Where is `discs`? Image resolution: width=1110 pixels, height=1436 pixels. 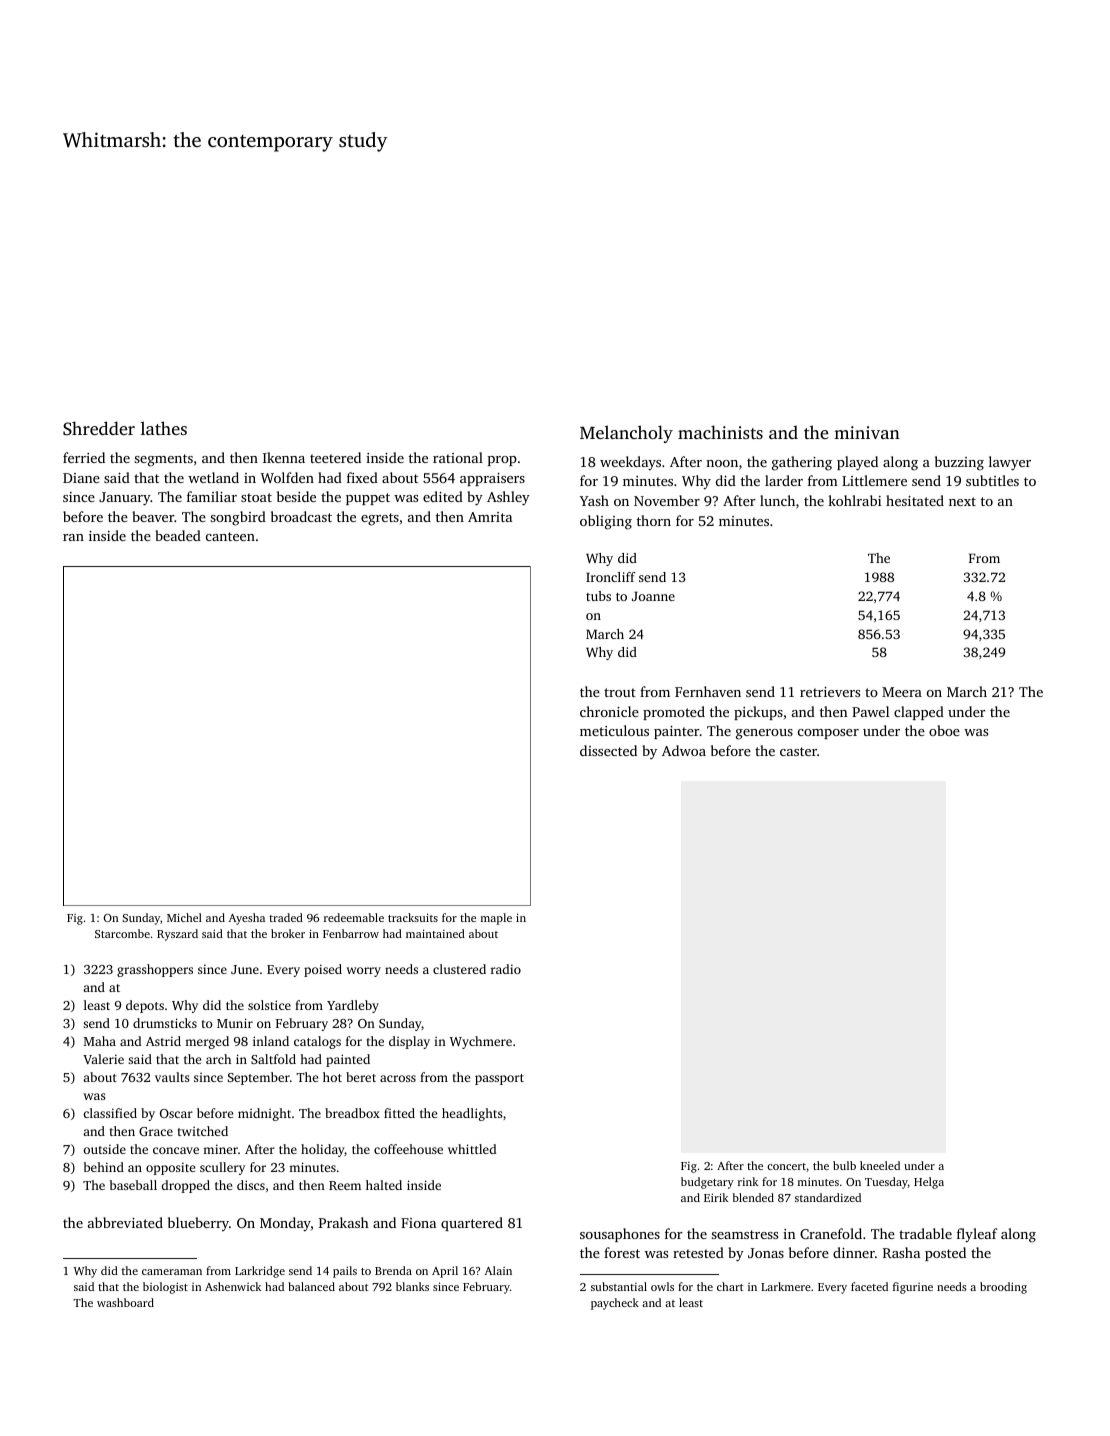 discs is located at coordinates (251, 1185).
